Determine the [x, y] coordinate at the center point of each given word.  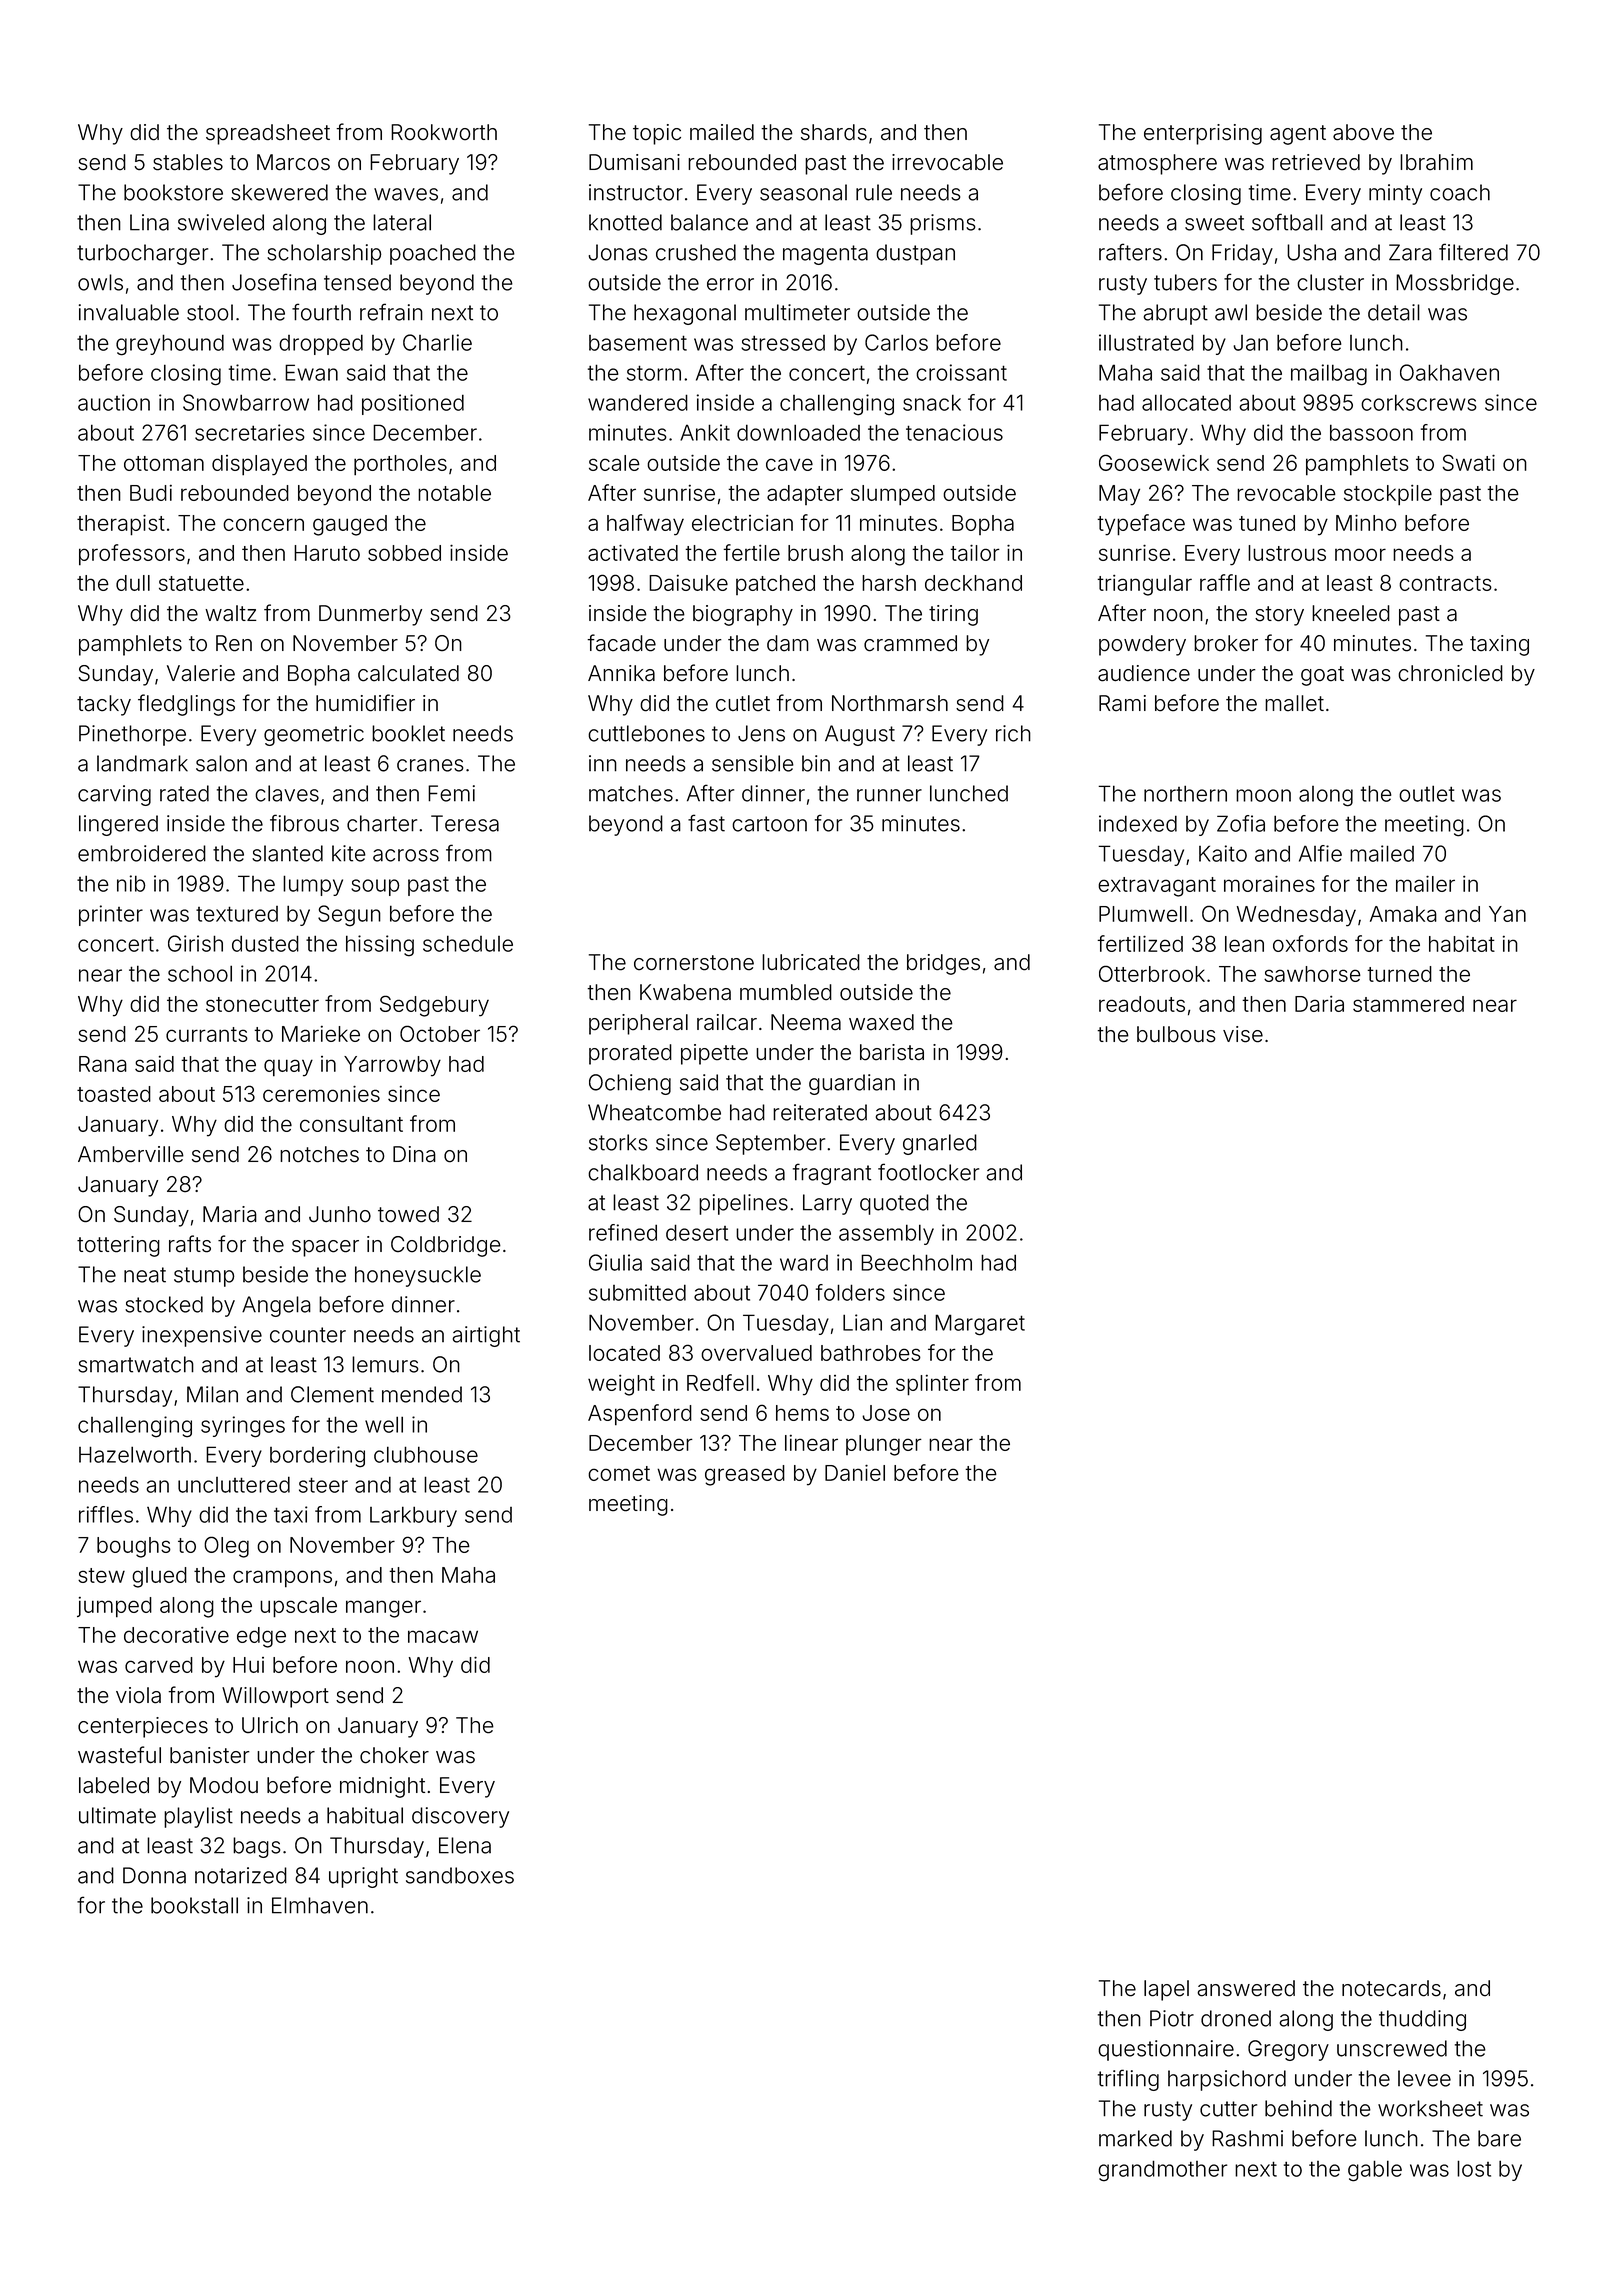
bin [816, 763]
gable [1375, 2171]
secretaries [250, 432]
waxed [881, 1022]
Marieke [321, 1034]
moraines [1269, 884]
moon [1263, 795]
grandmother [1162, 2171]
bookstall [194, 1905]
